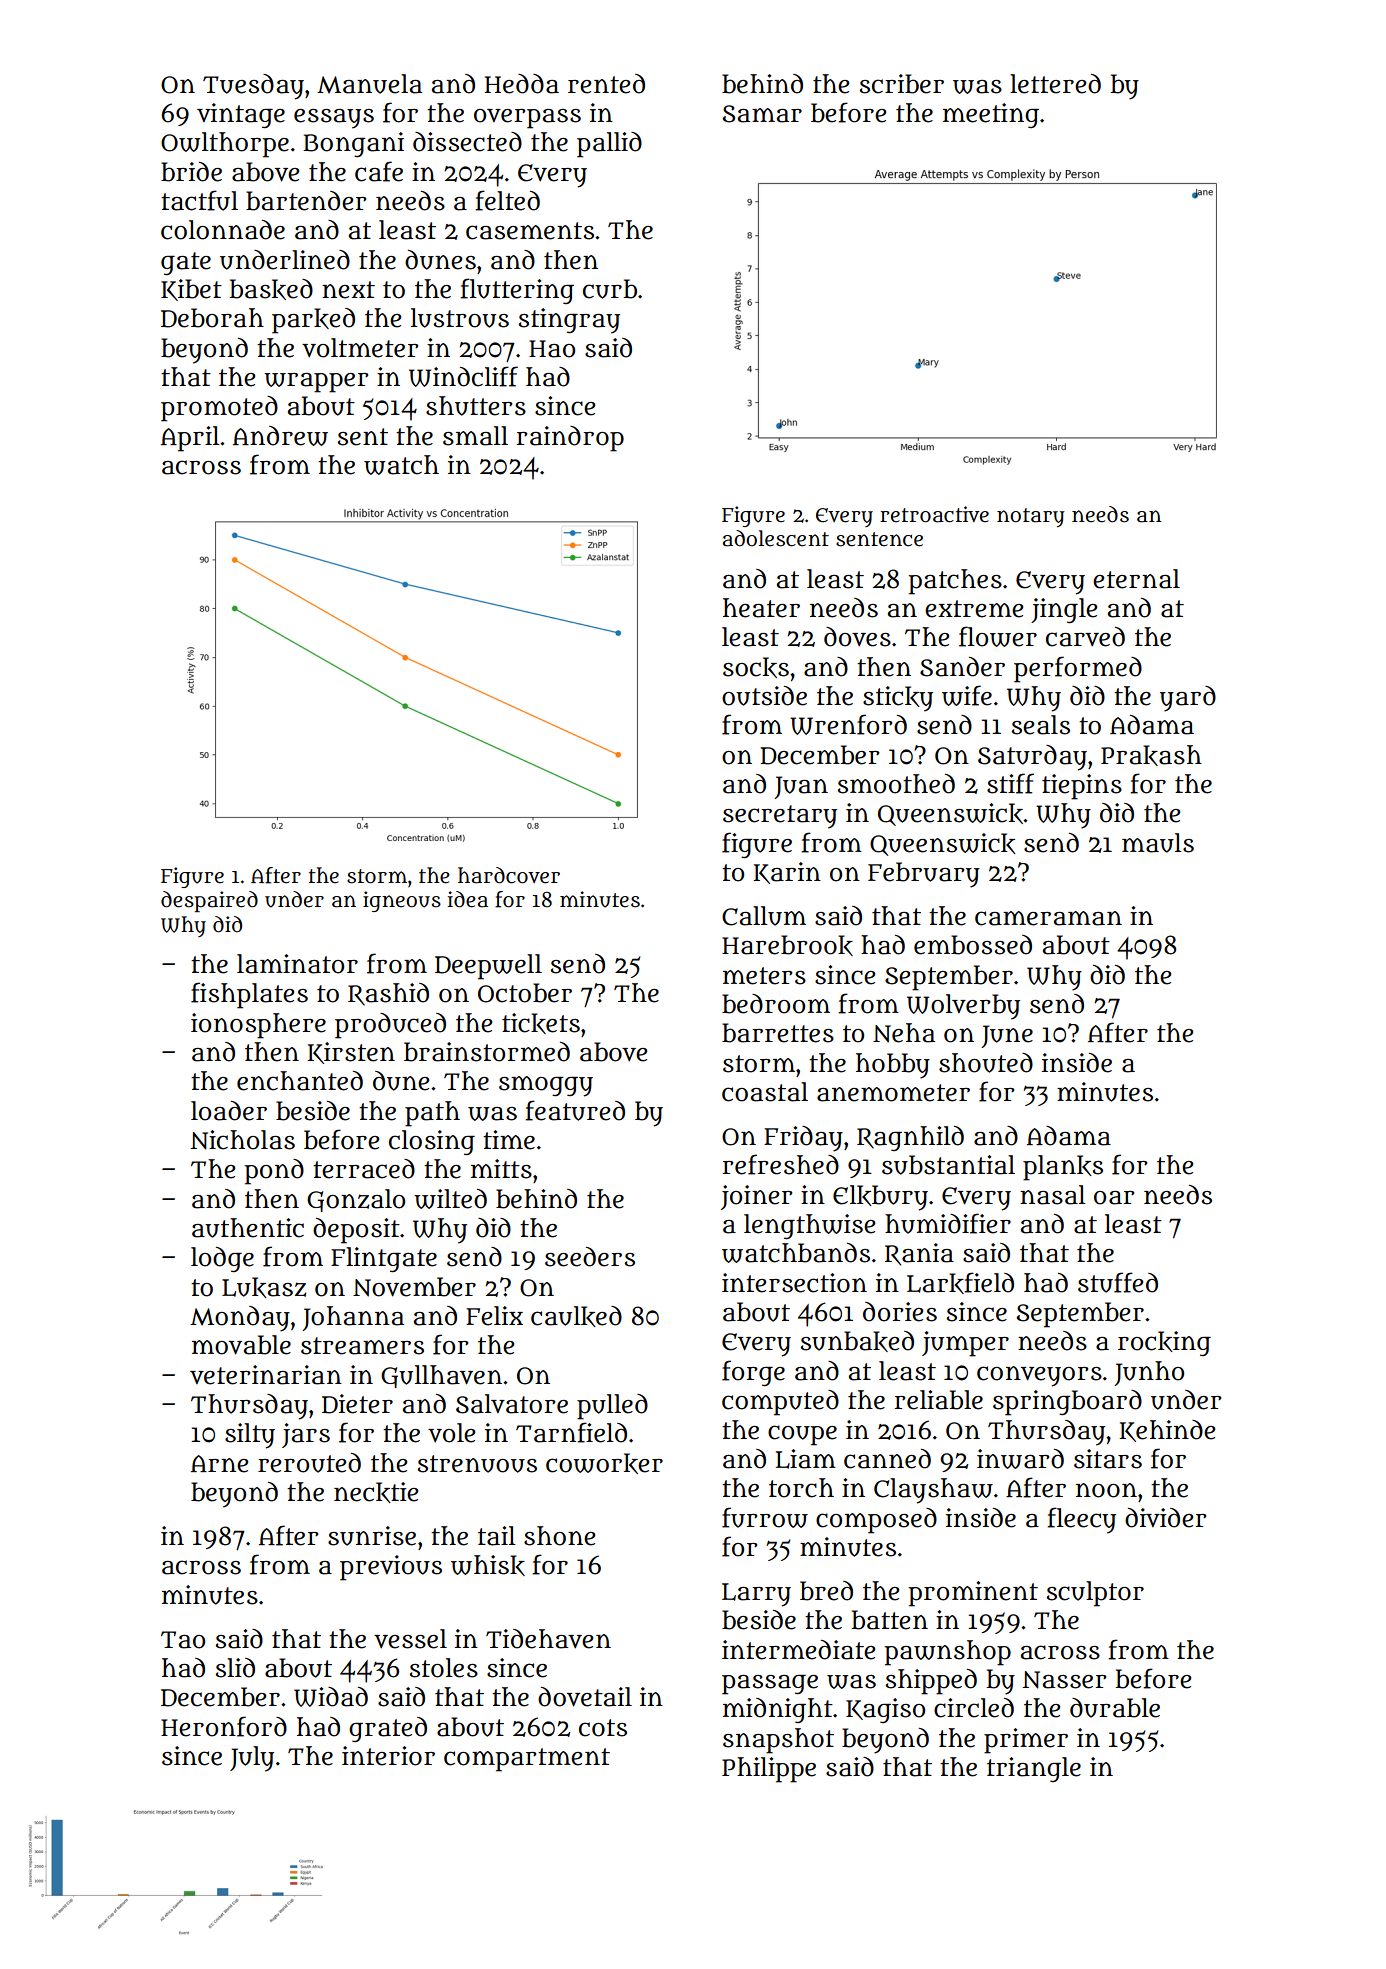 This screenshot has width=1386, height=1969. What do you see at coordinates (1078, 669) in the screenshot?
I see `performed` at bounding box center [1078, 669].
